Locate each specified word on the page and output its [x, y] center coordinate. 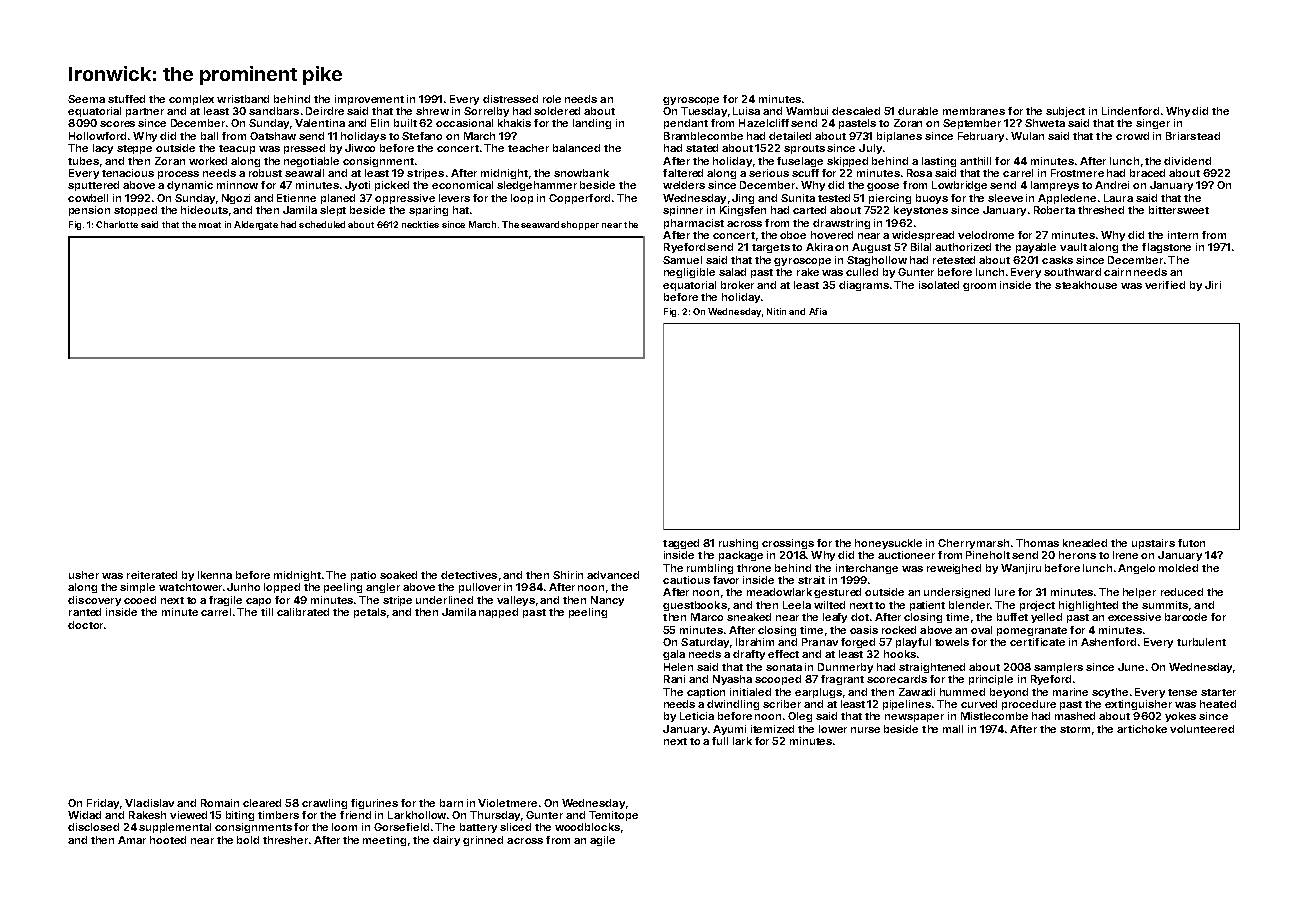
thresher [285, 840]
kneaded [1085, 543]
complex [191, 100]
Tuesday [704, 112]
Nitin [776, 311]
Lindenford [1130, 111]
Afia [818, 311]
